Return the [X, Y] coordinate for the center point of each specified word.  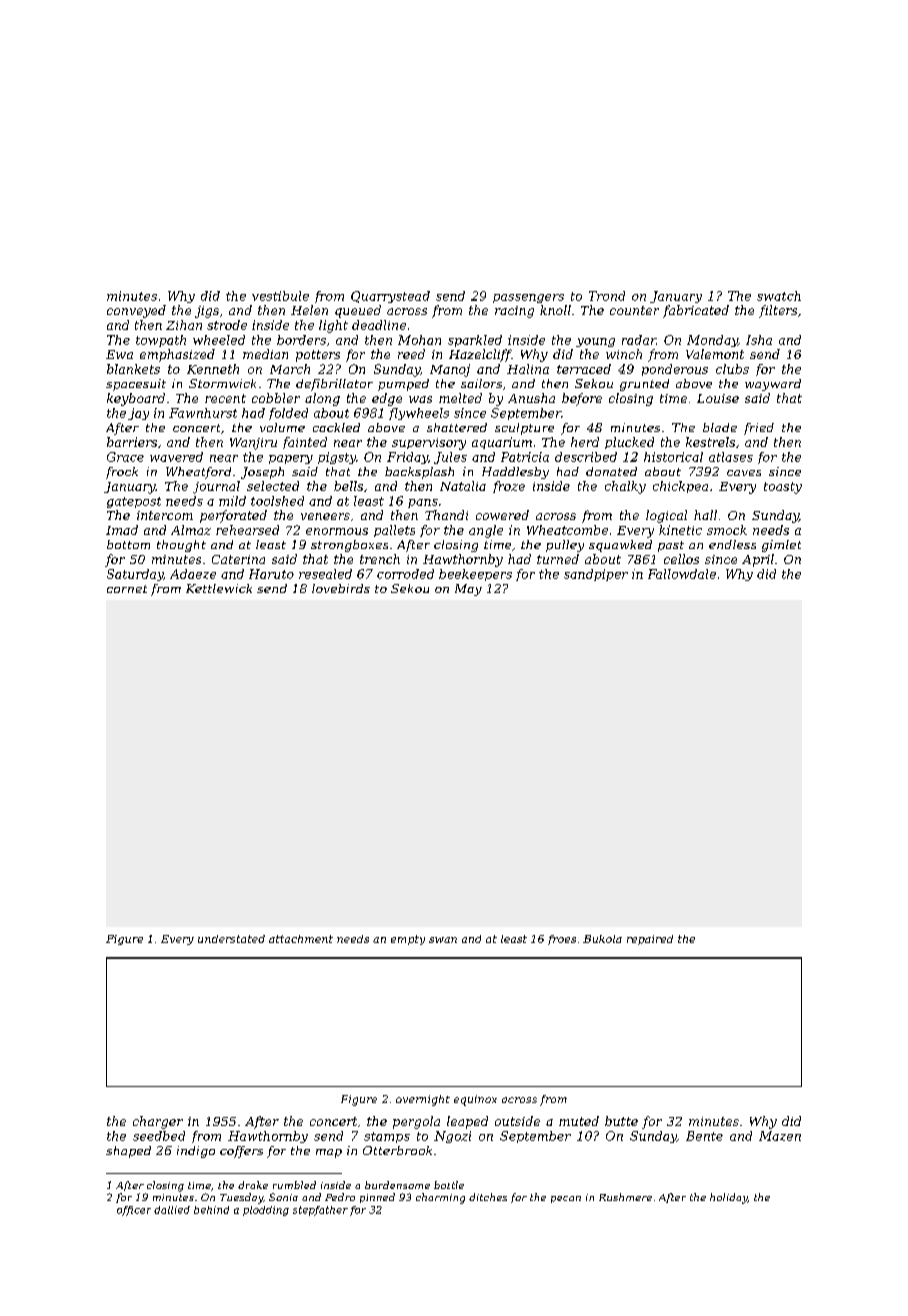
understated [231, 939]
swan [443, 940]
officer [134, 1211]
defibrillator [334, 385]
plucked [629, 443]
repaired [650, 940]
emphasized [177, 355]
